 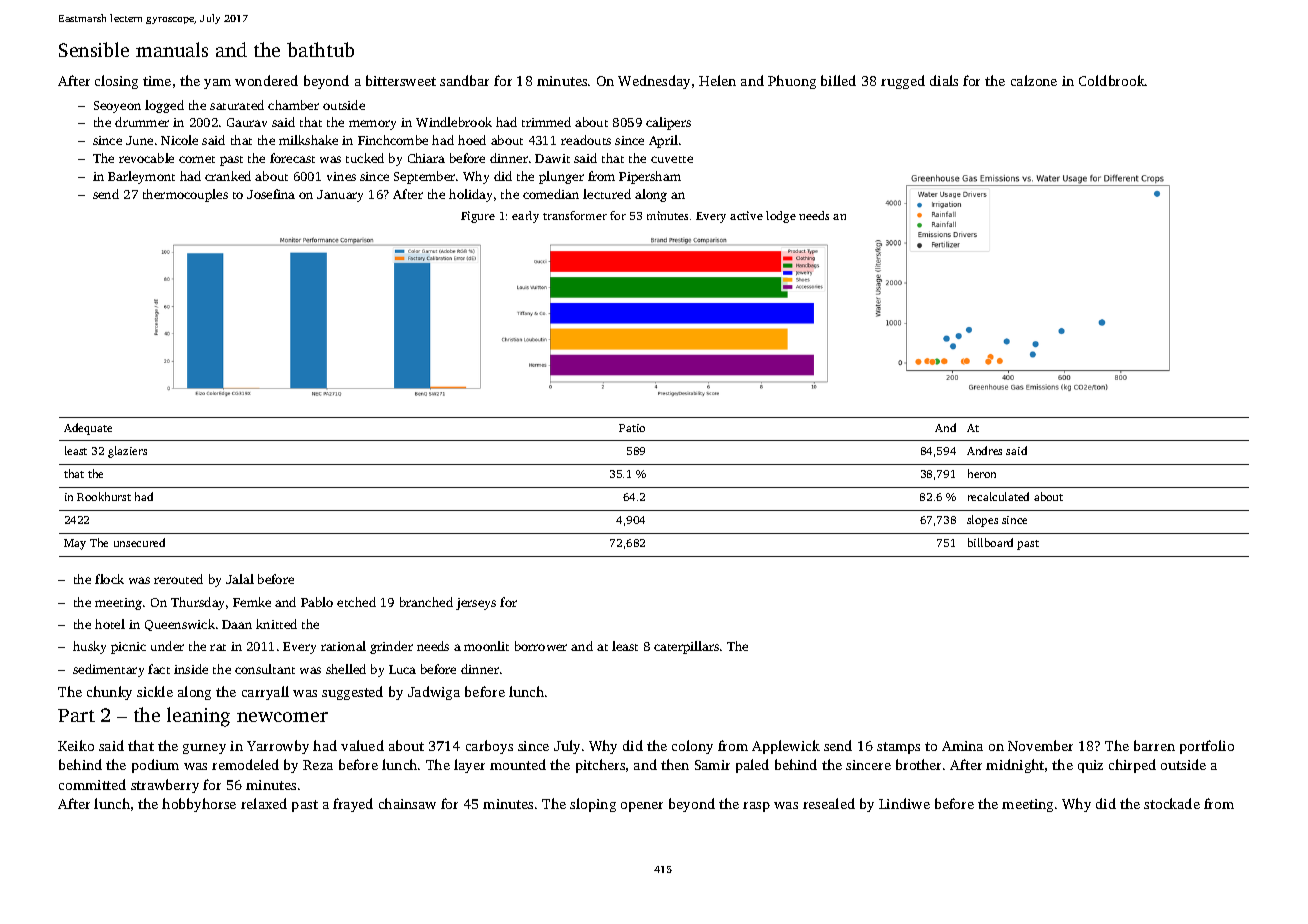 What do you see at coordinates (88, 429) in the image?
I see `Adequate` at bounding box center [88, 429].
